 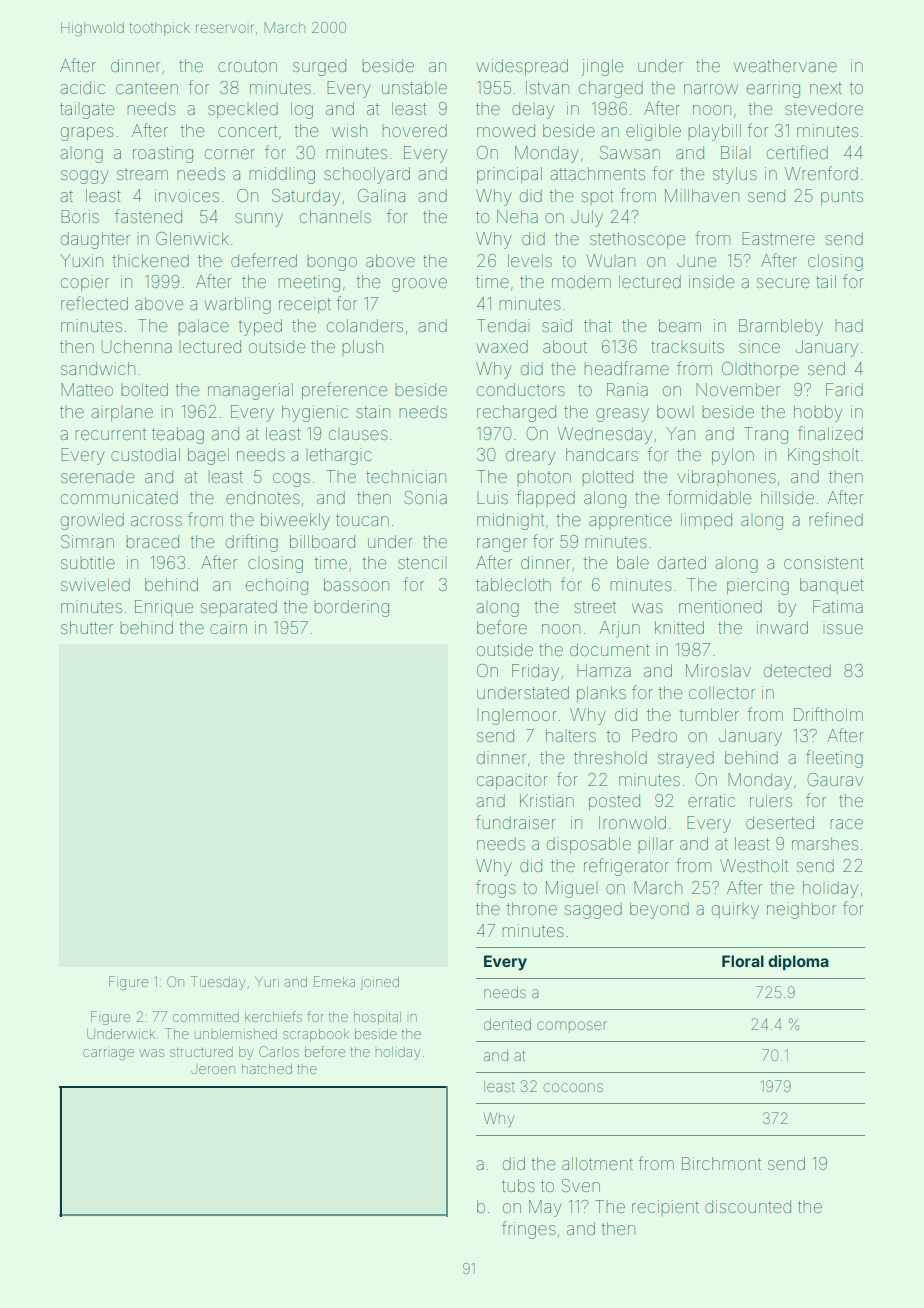 I want to click on Tendai, so click(x=503, y=325).
